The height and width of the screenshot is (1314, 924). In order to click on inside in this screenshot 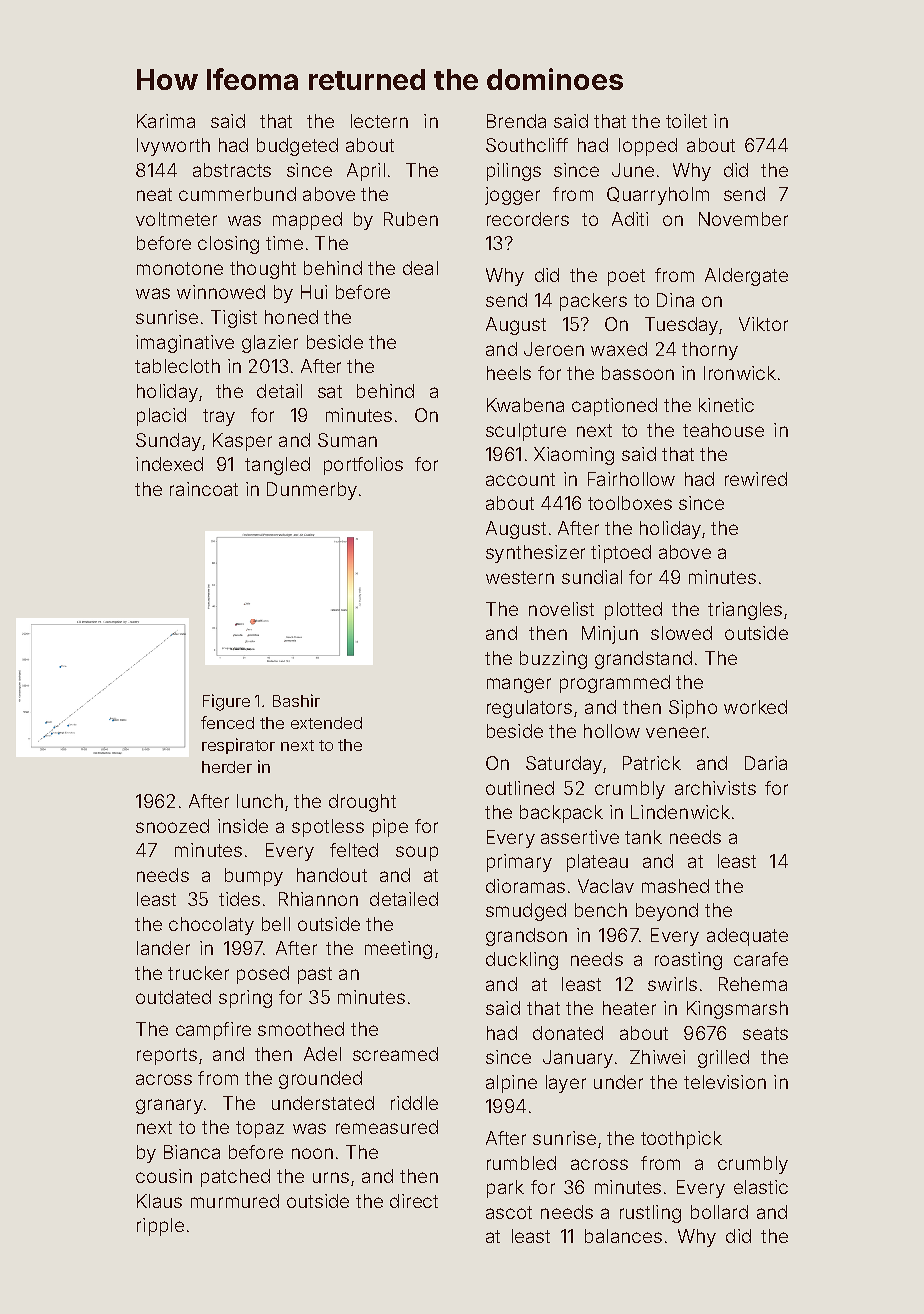, I will do `click(243, 826)`.
